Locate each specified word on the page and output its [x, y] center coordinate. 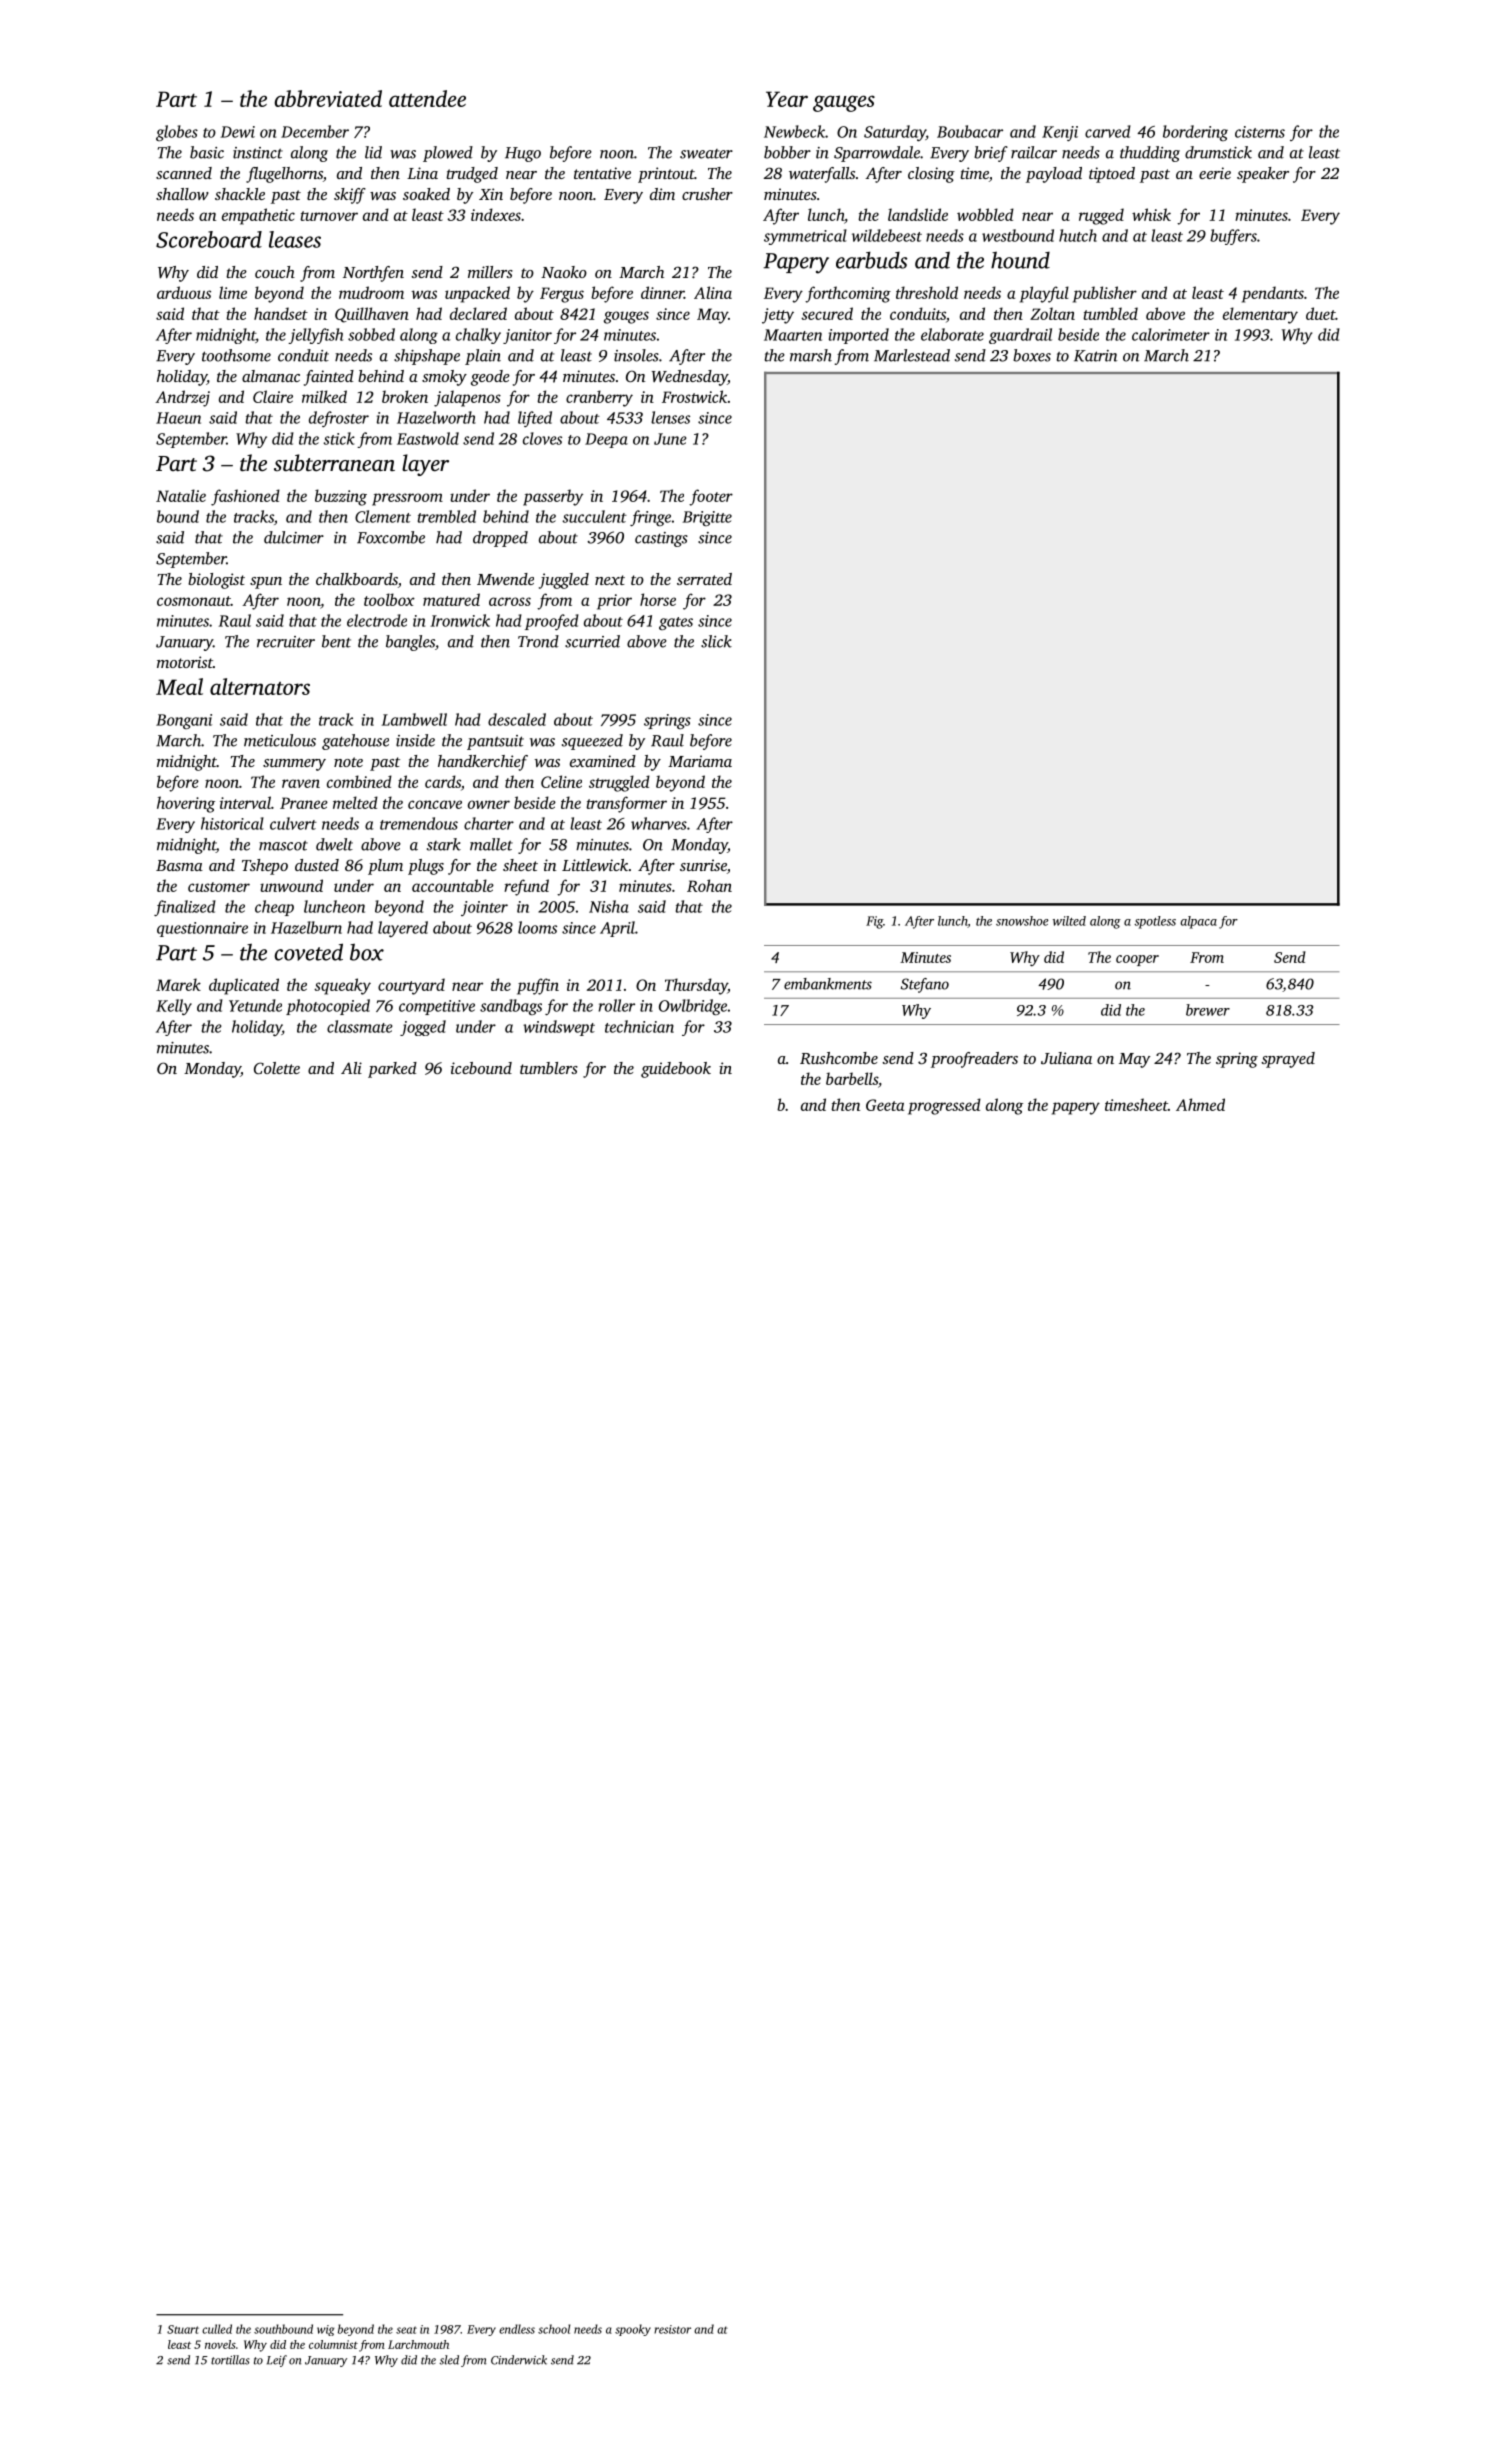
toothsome [236, 355]
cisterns [1260, 132]
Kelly [174, 1007]
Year [787, 99]
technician [639, 1026]
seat [406, 2330]
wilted [1069, 921]
